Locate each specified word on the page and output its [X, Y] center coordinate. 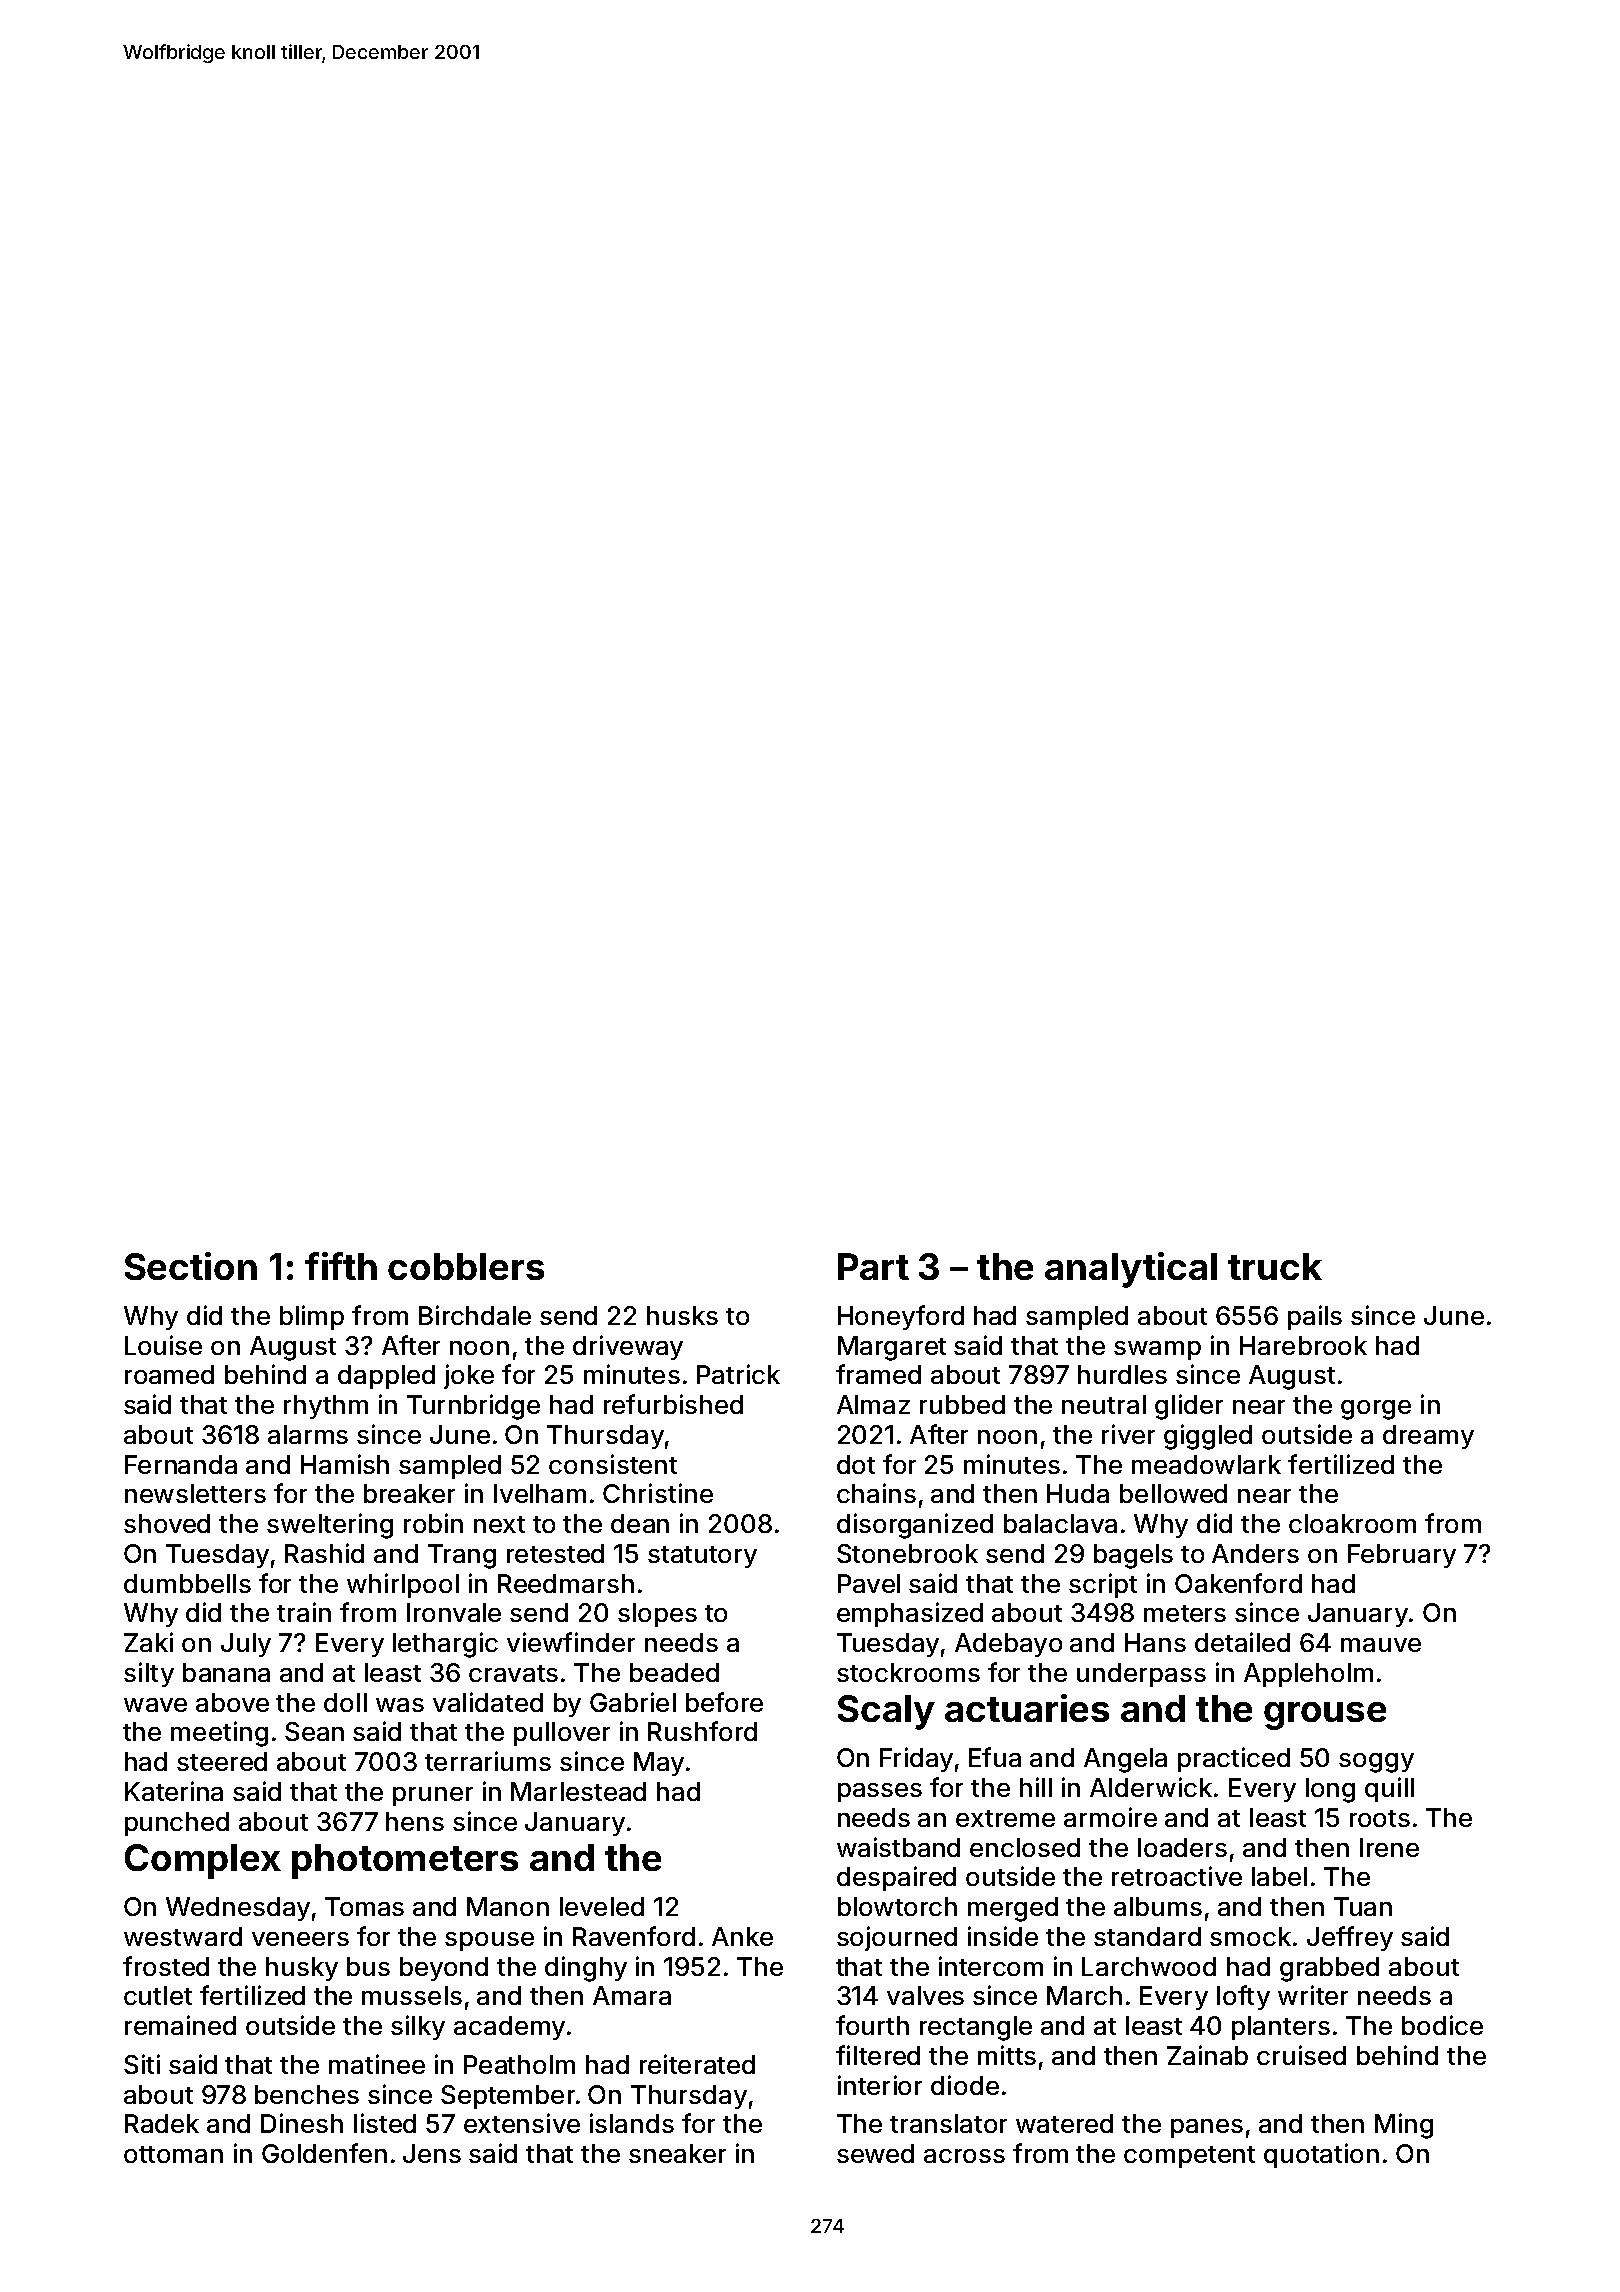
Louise [163, 1345]
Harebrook [1303, 1345]
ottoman [173, 2154]
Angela [1125, 1760]
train [304, 1612]
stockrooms [908, 1672]
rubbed [962, 1404]
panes [1207, 2128]
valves [925, 1995]
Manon [508, 1906]
